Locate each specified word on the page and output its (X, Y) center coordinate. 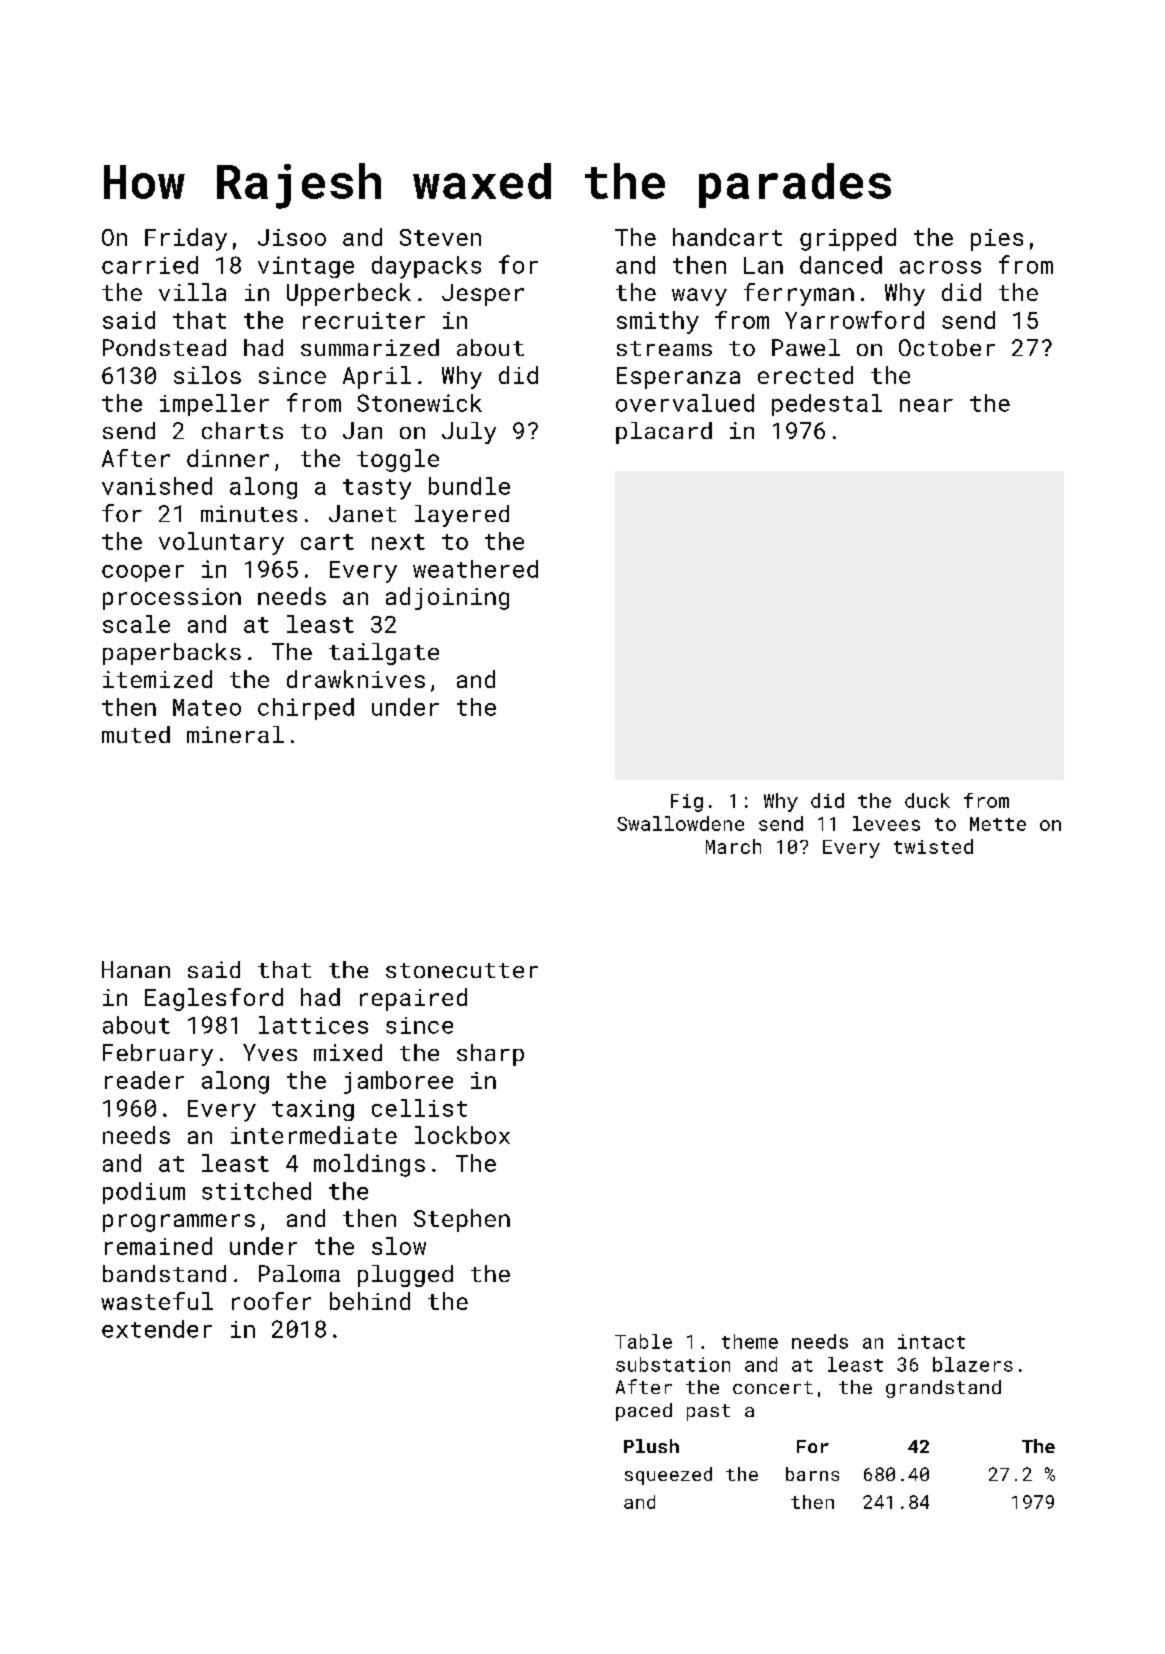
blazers (973, 1364)
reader (144, 1080)
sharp (490, 1055)
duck (927, 800)
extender (157, 1329)
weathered (475, 569)
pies (997, 240)
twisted (933, 846)
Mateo (207, 707)
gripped (848, 239)
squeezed (668, 1476)
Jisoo (292, 237)
